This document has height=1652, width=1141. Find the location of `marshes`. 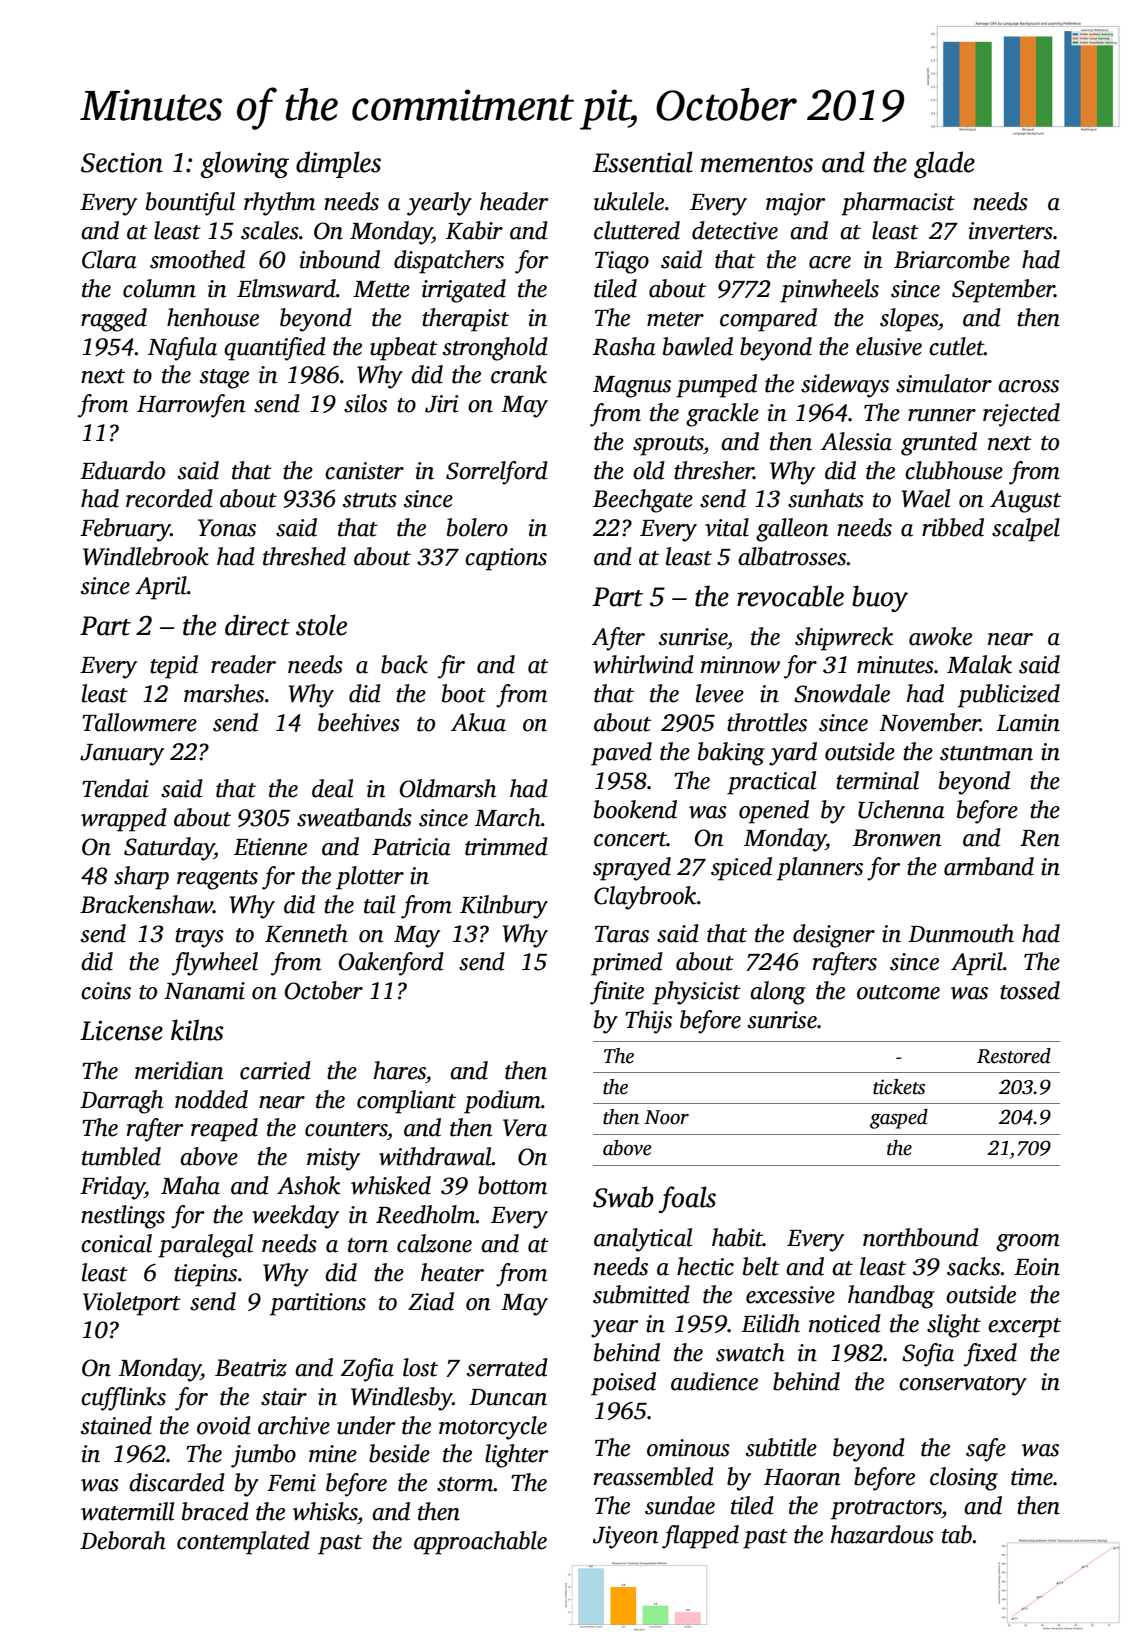

marshes is located at coordinates (224, 693).
